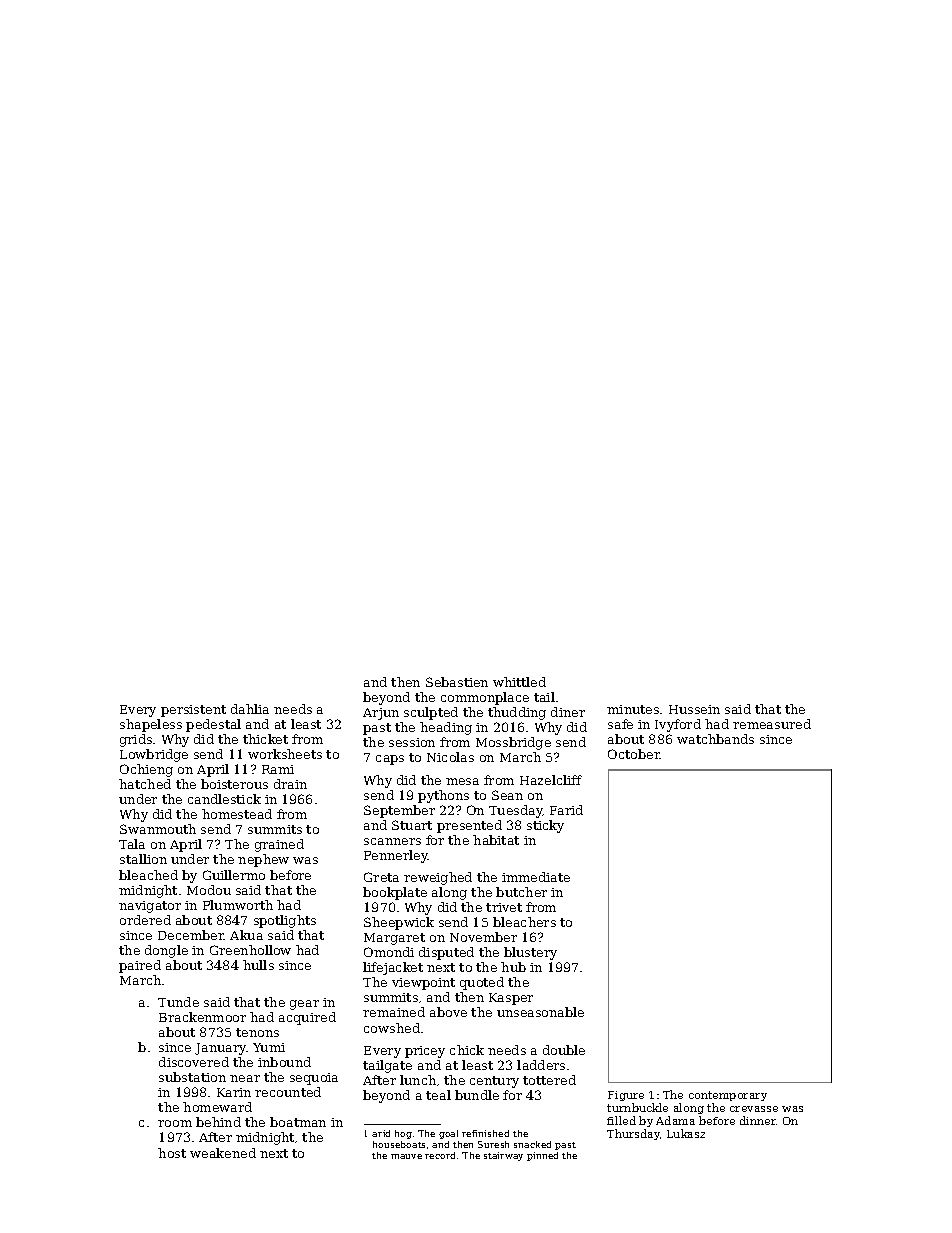  Describe the element at coordinates (136, 740) in the screenshot. I see `grids` at that location.
